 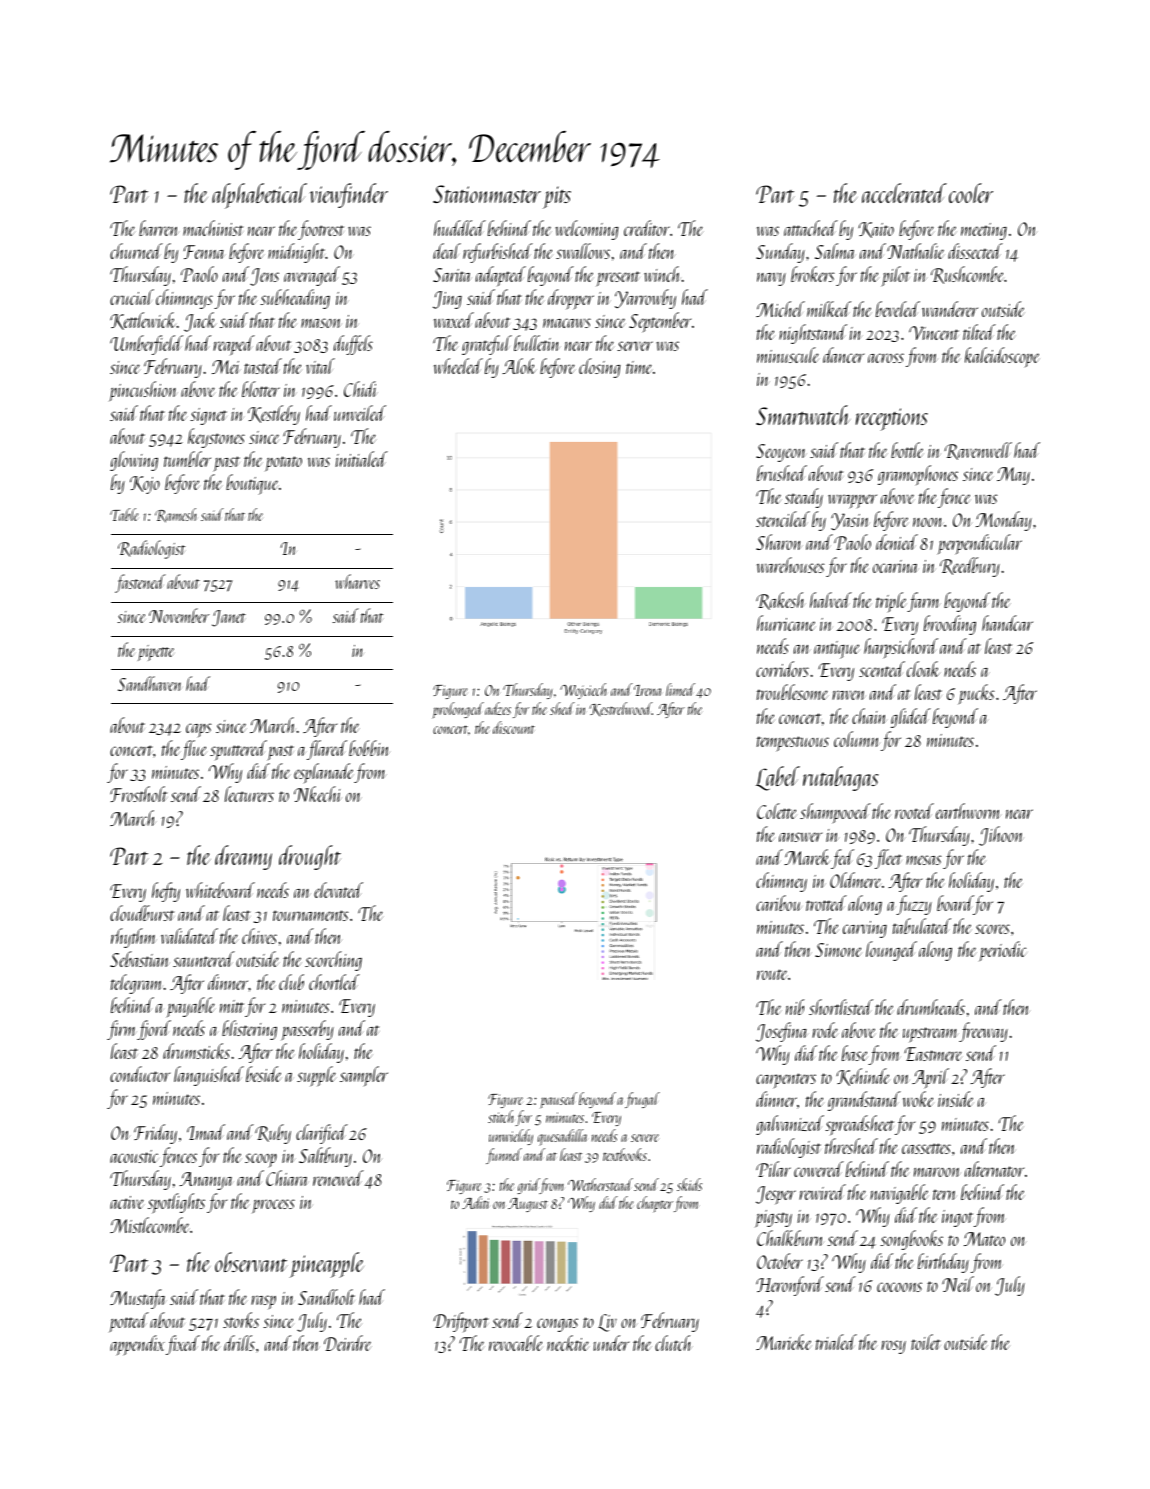 I want to click on under, so click(x=611, y=1343).
